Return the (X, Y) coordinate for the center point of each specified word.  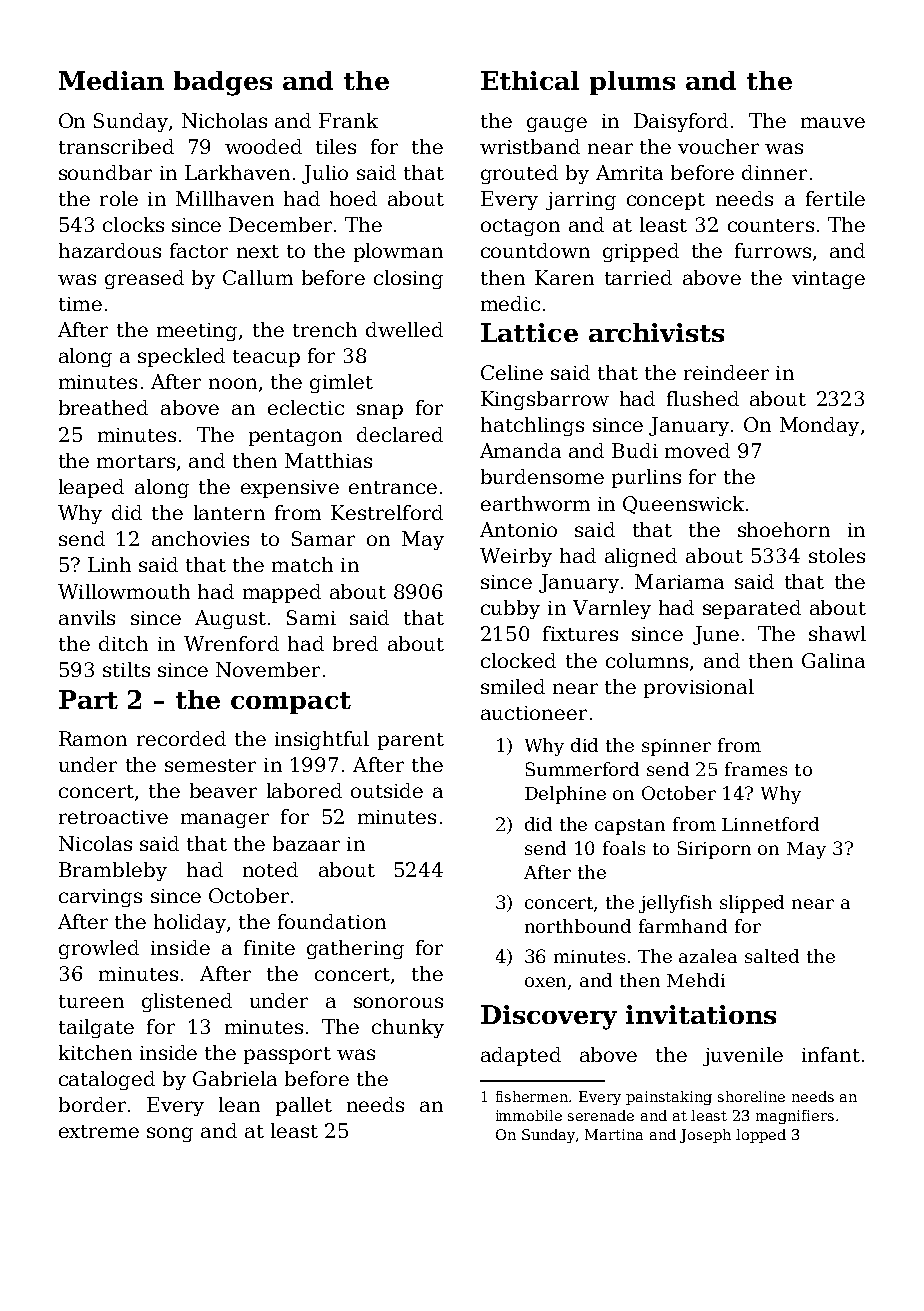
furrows (773, 250)
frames (756, 769)
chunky (408, 1028)
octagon (520, 227)
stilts (126, 669)
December (280, 224)
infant (831, 1054)
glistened (187, 1002)
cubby (510, 609)
